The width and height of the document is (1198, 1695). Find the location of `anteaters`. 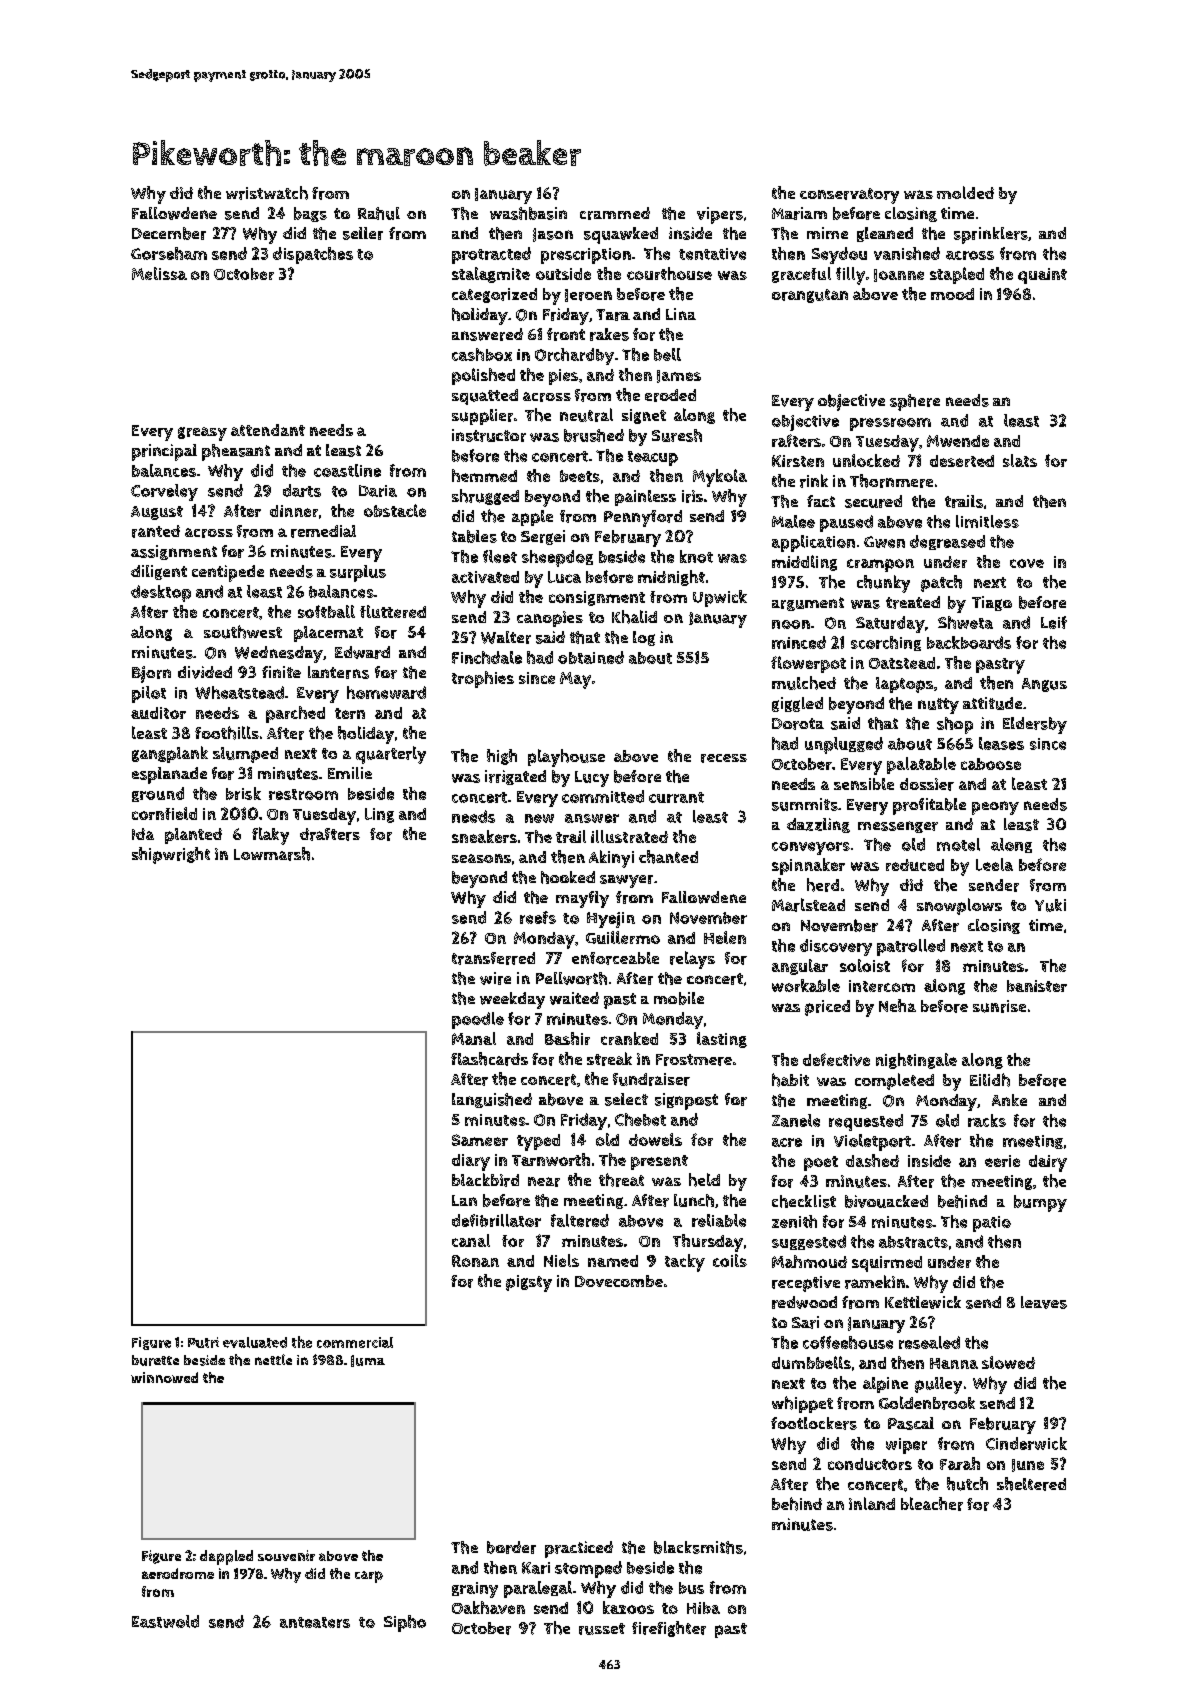

anteaters is located at coordinates (315, 1622).
